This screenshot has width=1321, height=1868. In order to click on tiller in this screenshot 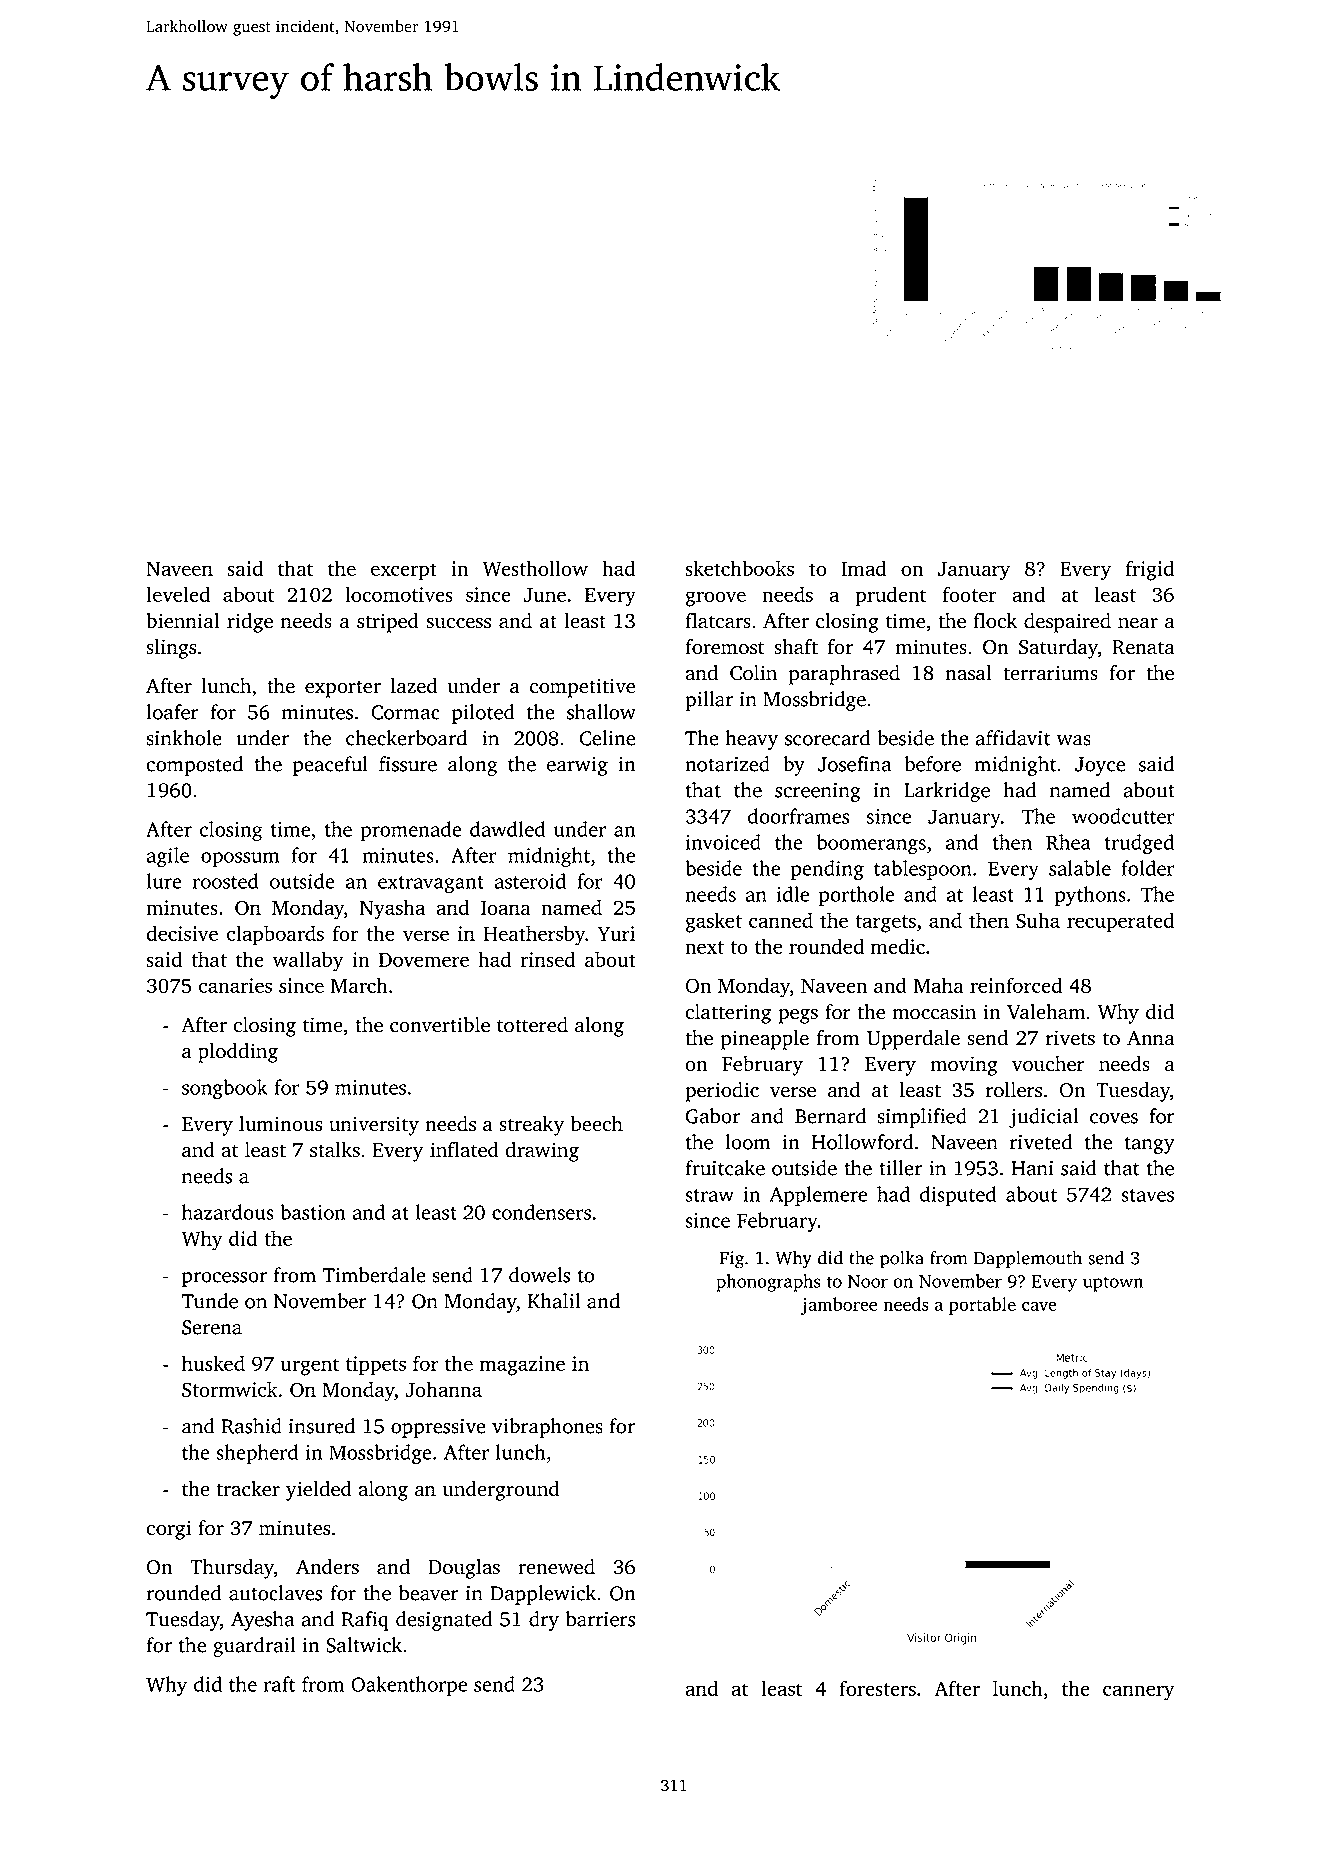, I will do `click(900, 1168)`.
